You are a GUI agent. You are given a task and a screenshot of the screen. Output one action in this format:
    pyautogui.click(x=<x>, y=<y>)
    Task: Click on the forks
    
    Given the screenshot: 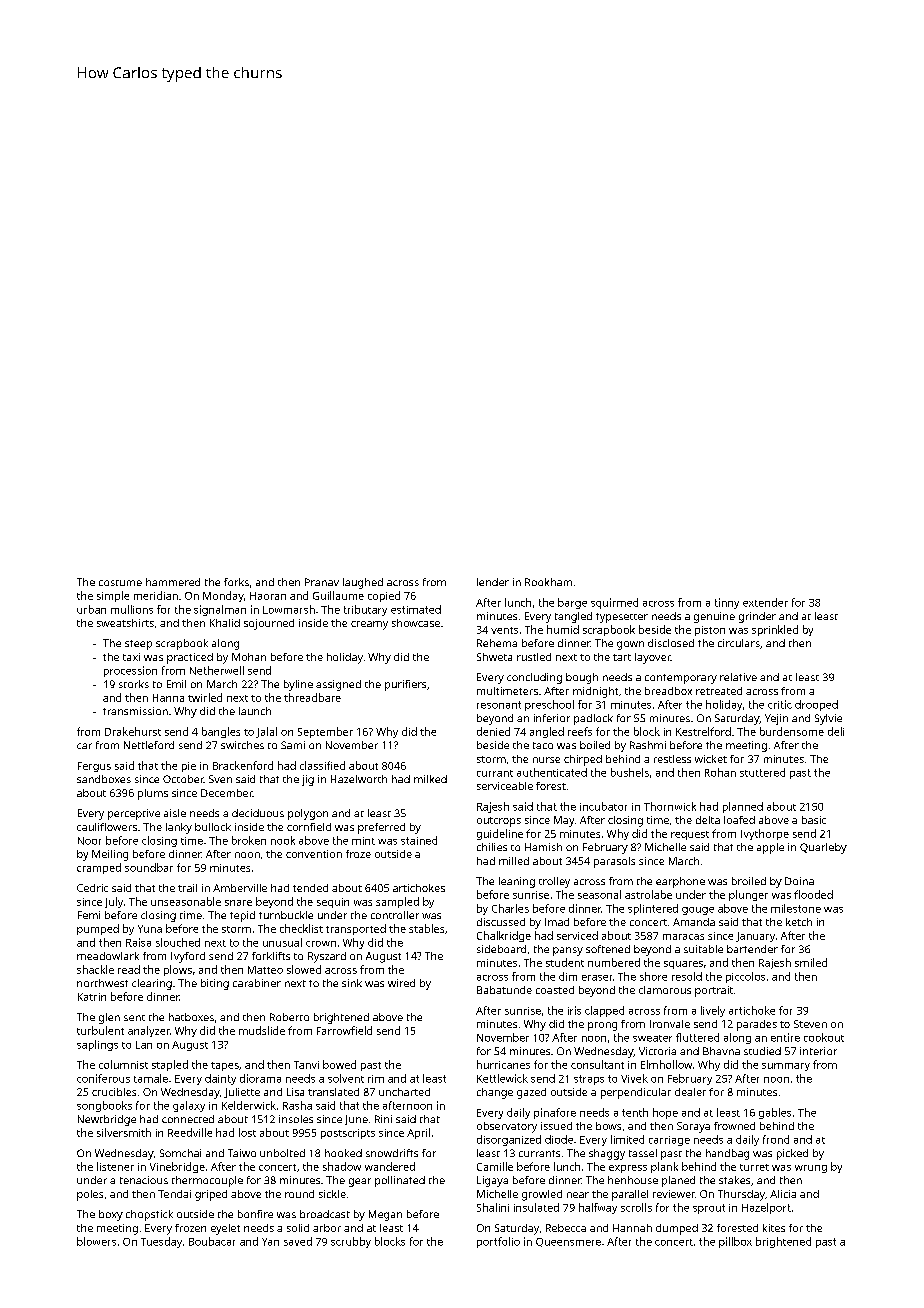 What is the action you would take?
    pyautogui.click(x=236, y=582)
